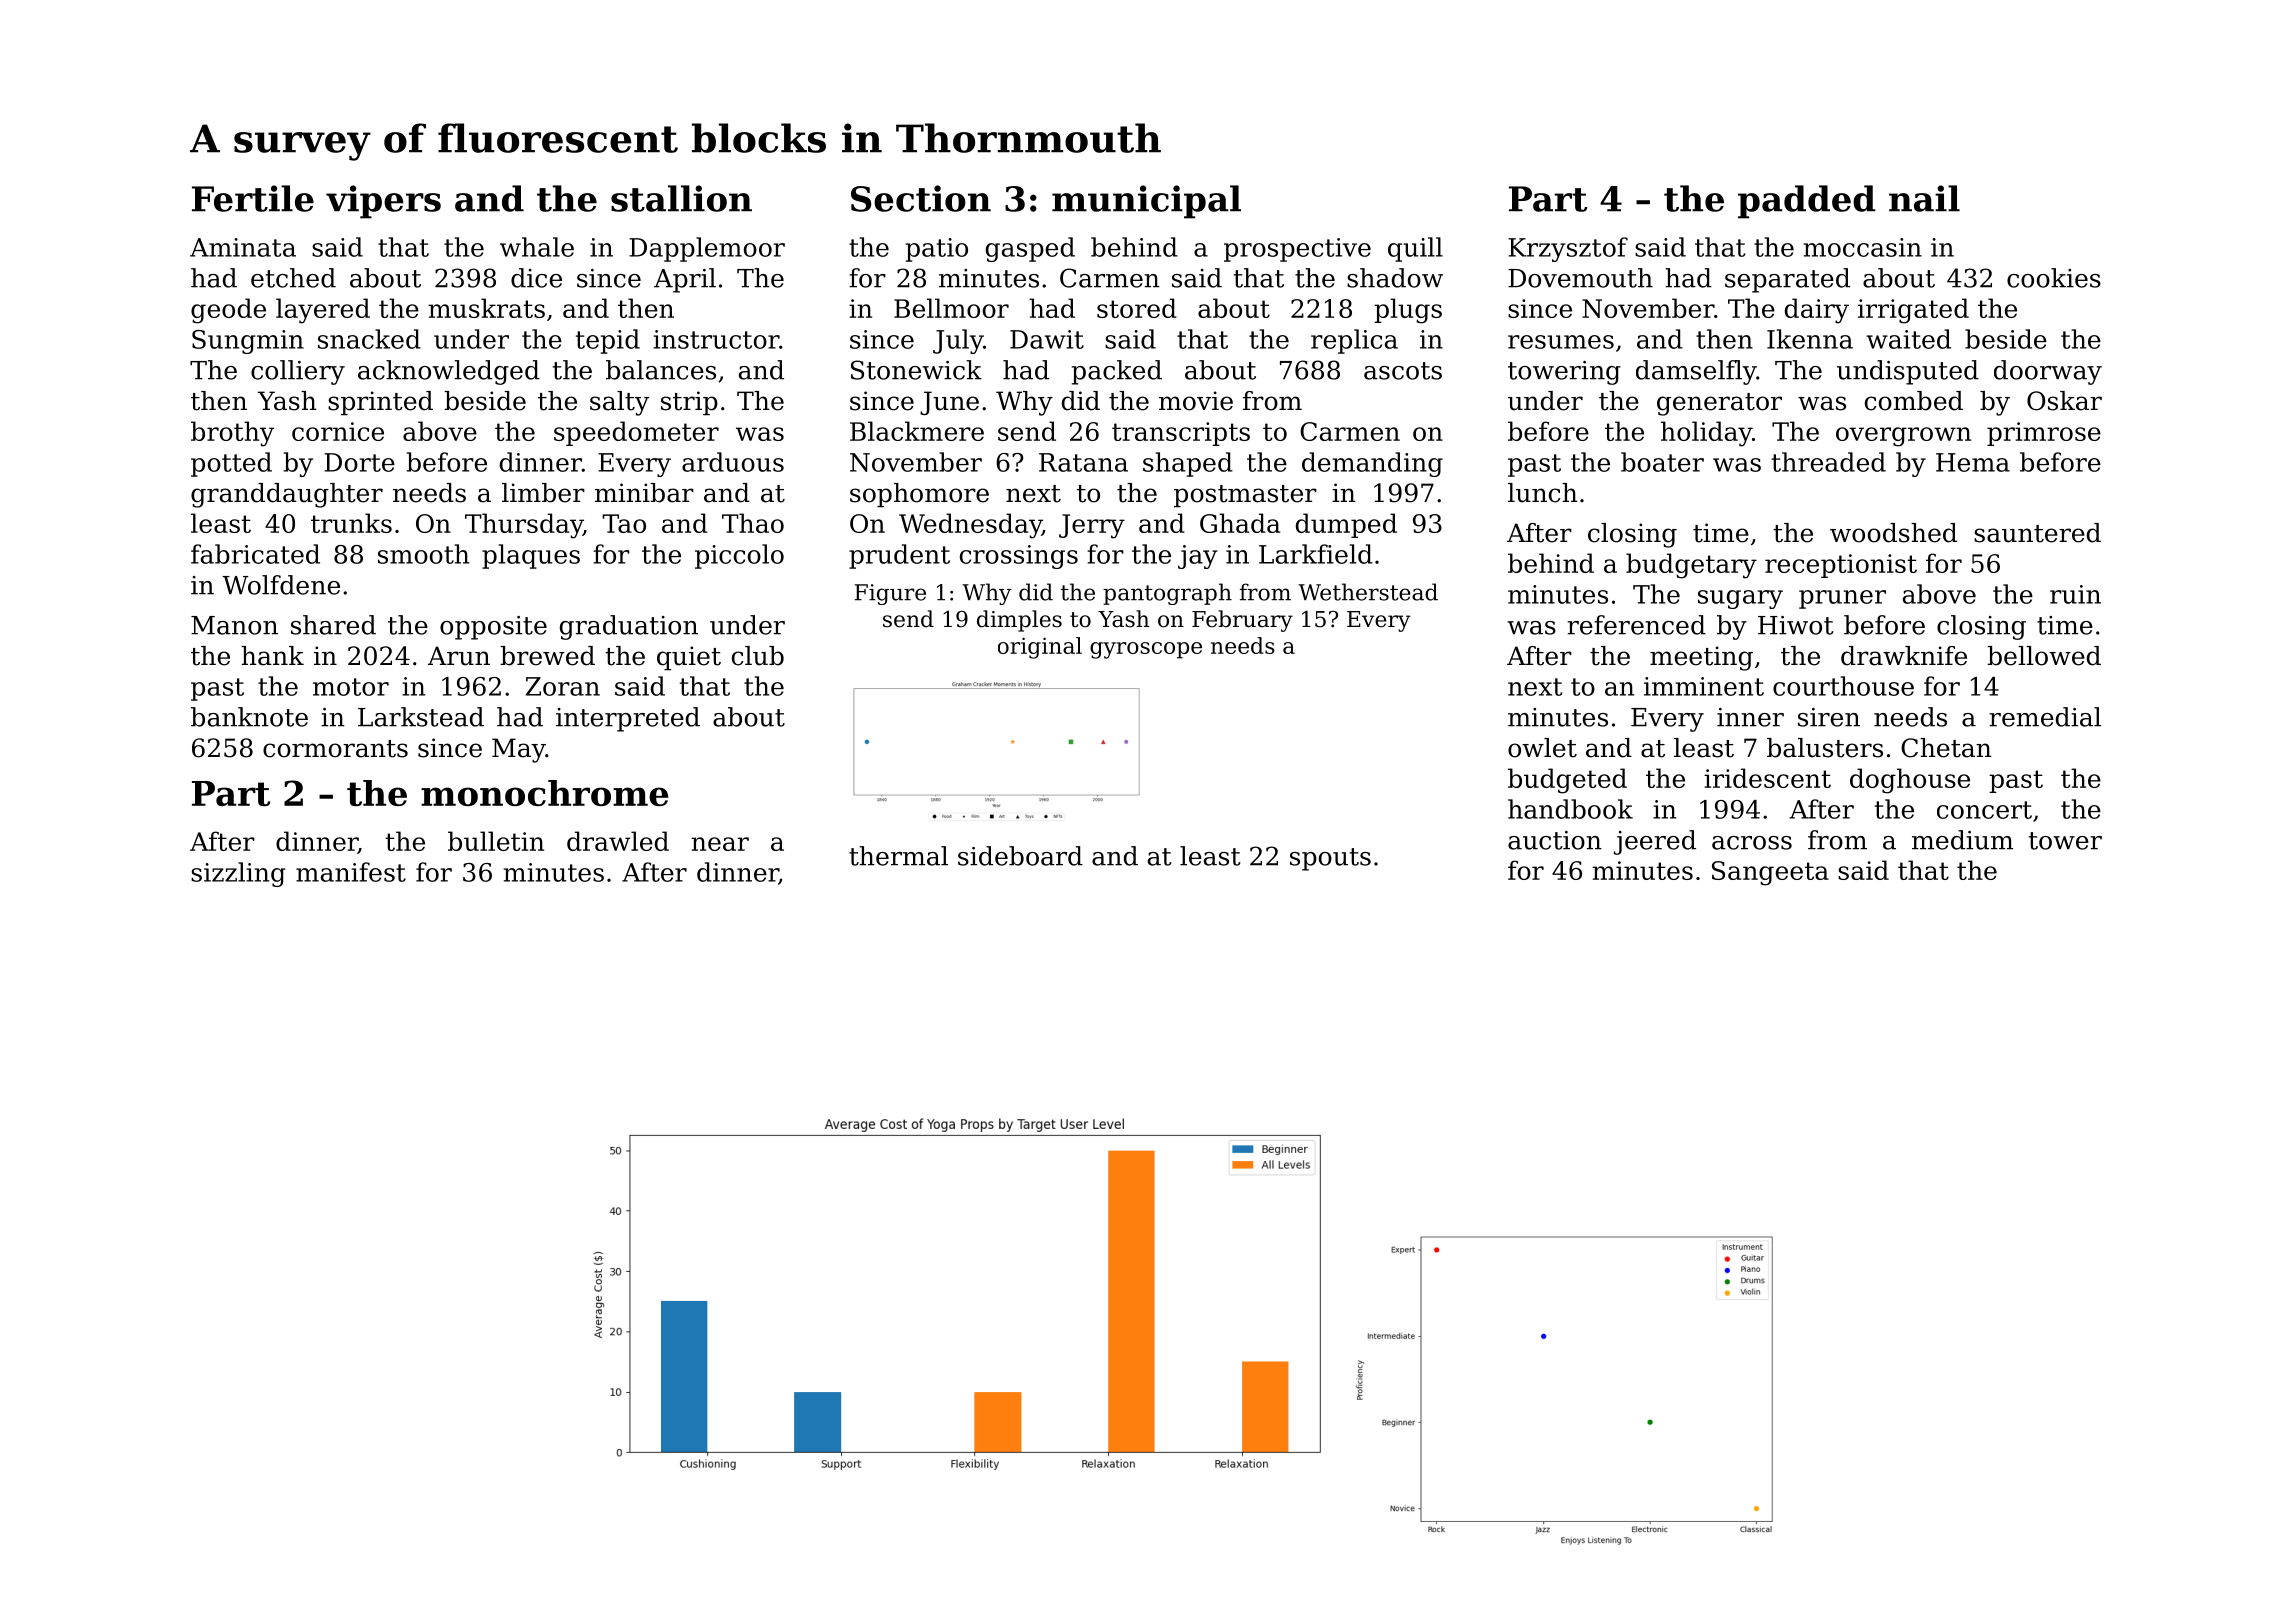  Describe the element at coordinates (1863, 247) in the page. I see `moccasin` at that location.
